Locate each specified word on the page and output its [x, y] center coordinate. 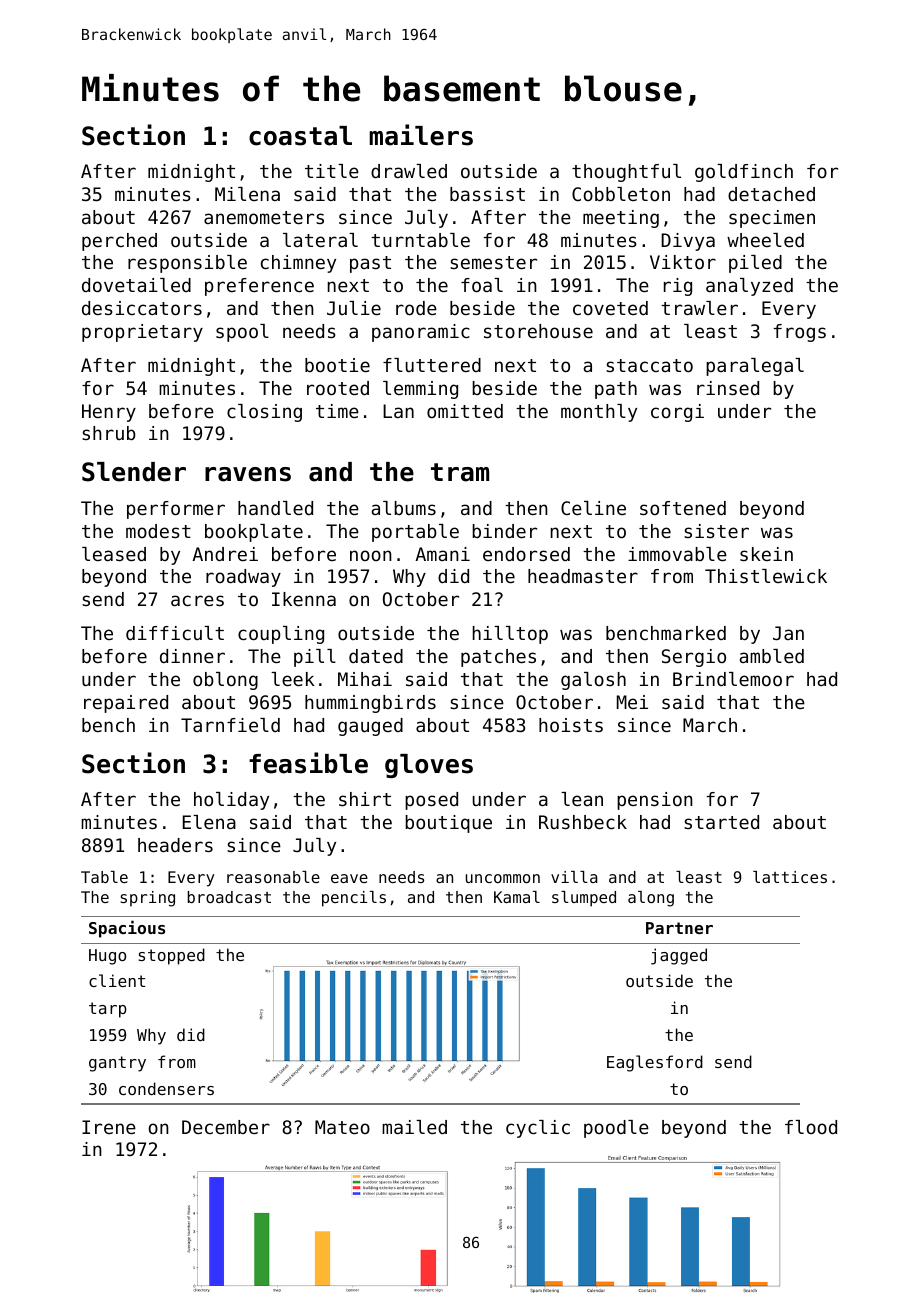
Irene [109, 1127]
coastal [300, 136]
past [370, 264]
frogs [800, 333]
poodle [616, 1129]
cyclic [538, 1129]
